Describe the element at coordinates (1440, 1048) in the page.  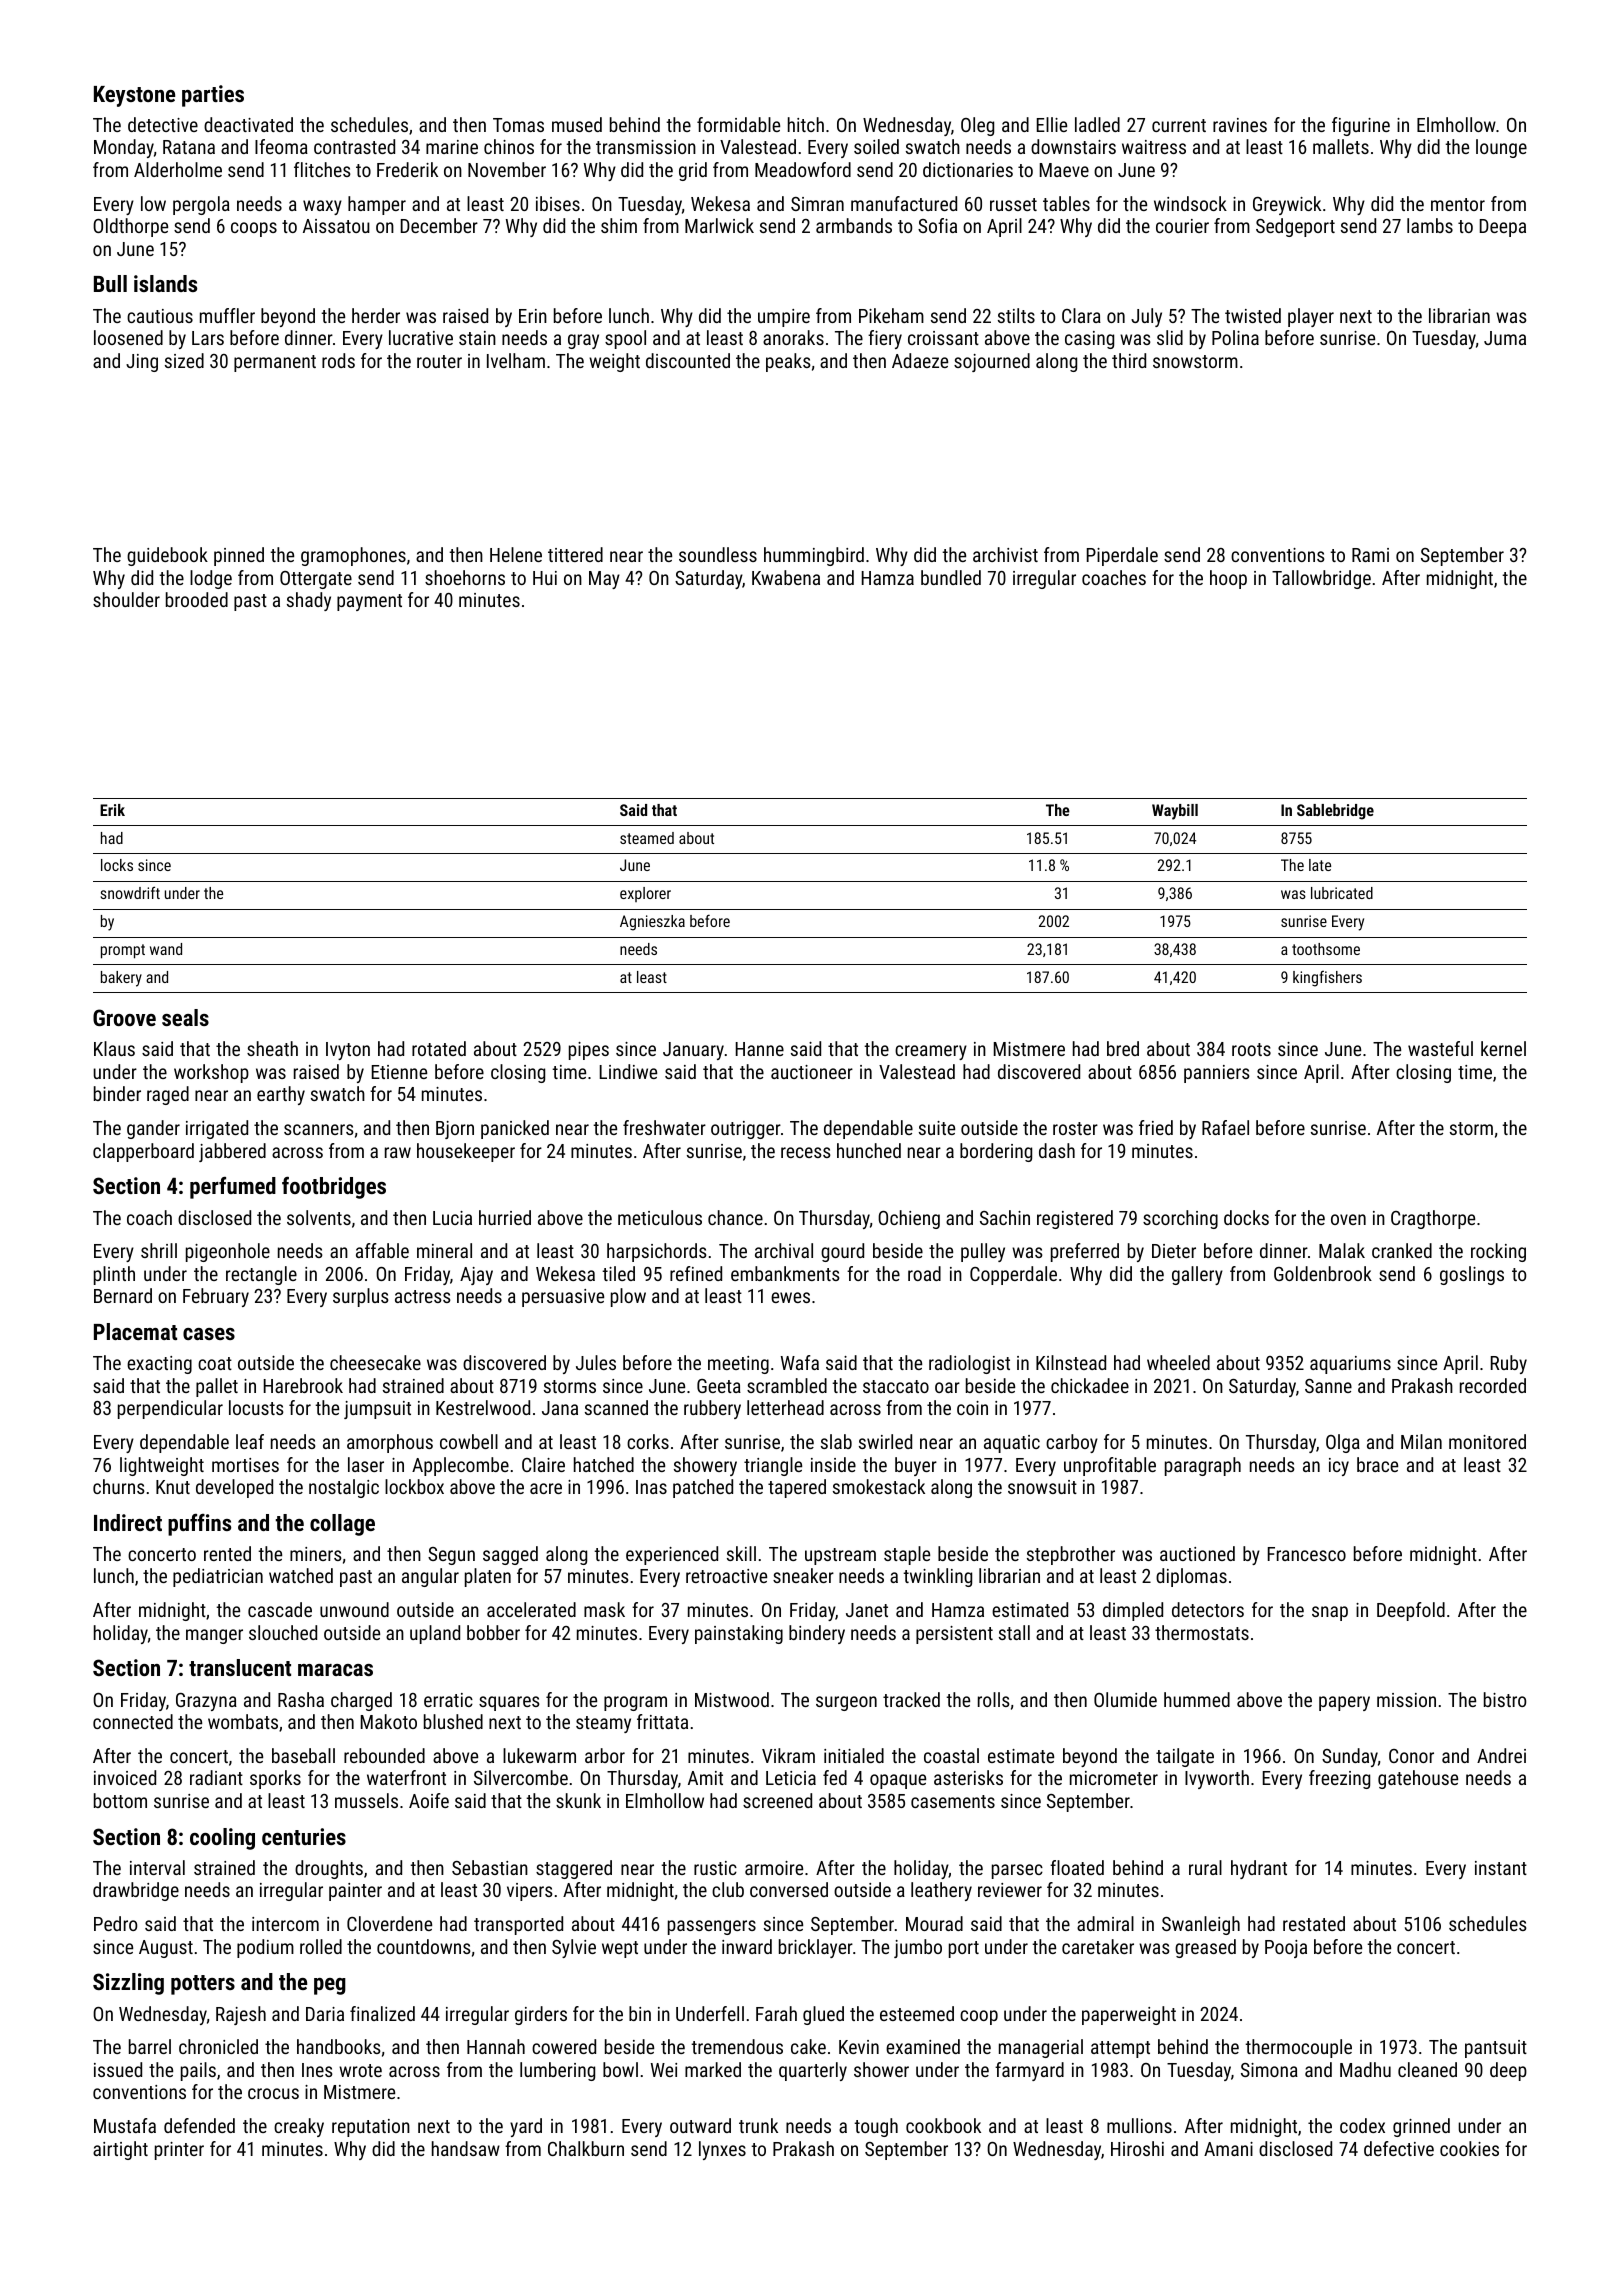
I see `wasteful` at that location.
